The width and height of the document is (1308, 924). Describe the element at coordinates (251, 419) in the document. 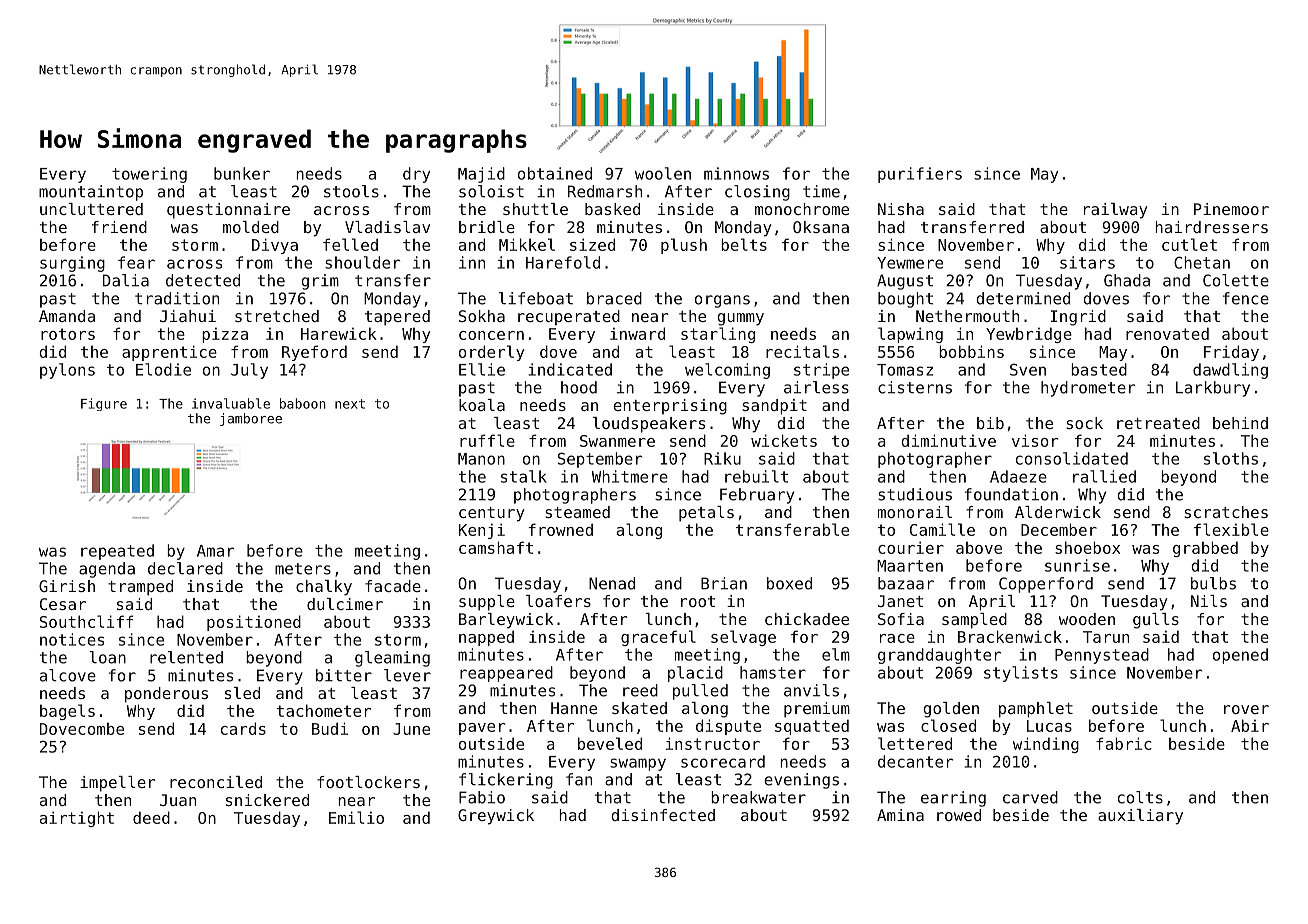

I see `jamboree` at that location.
